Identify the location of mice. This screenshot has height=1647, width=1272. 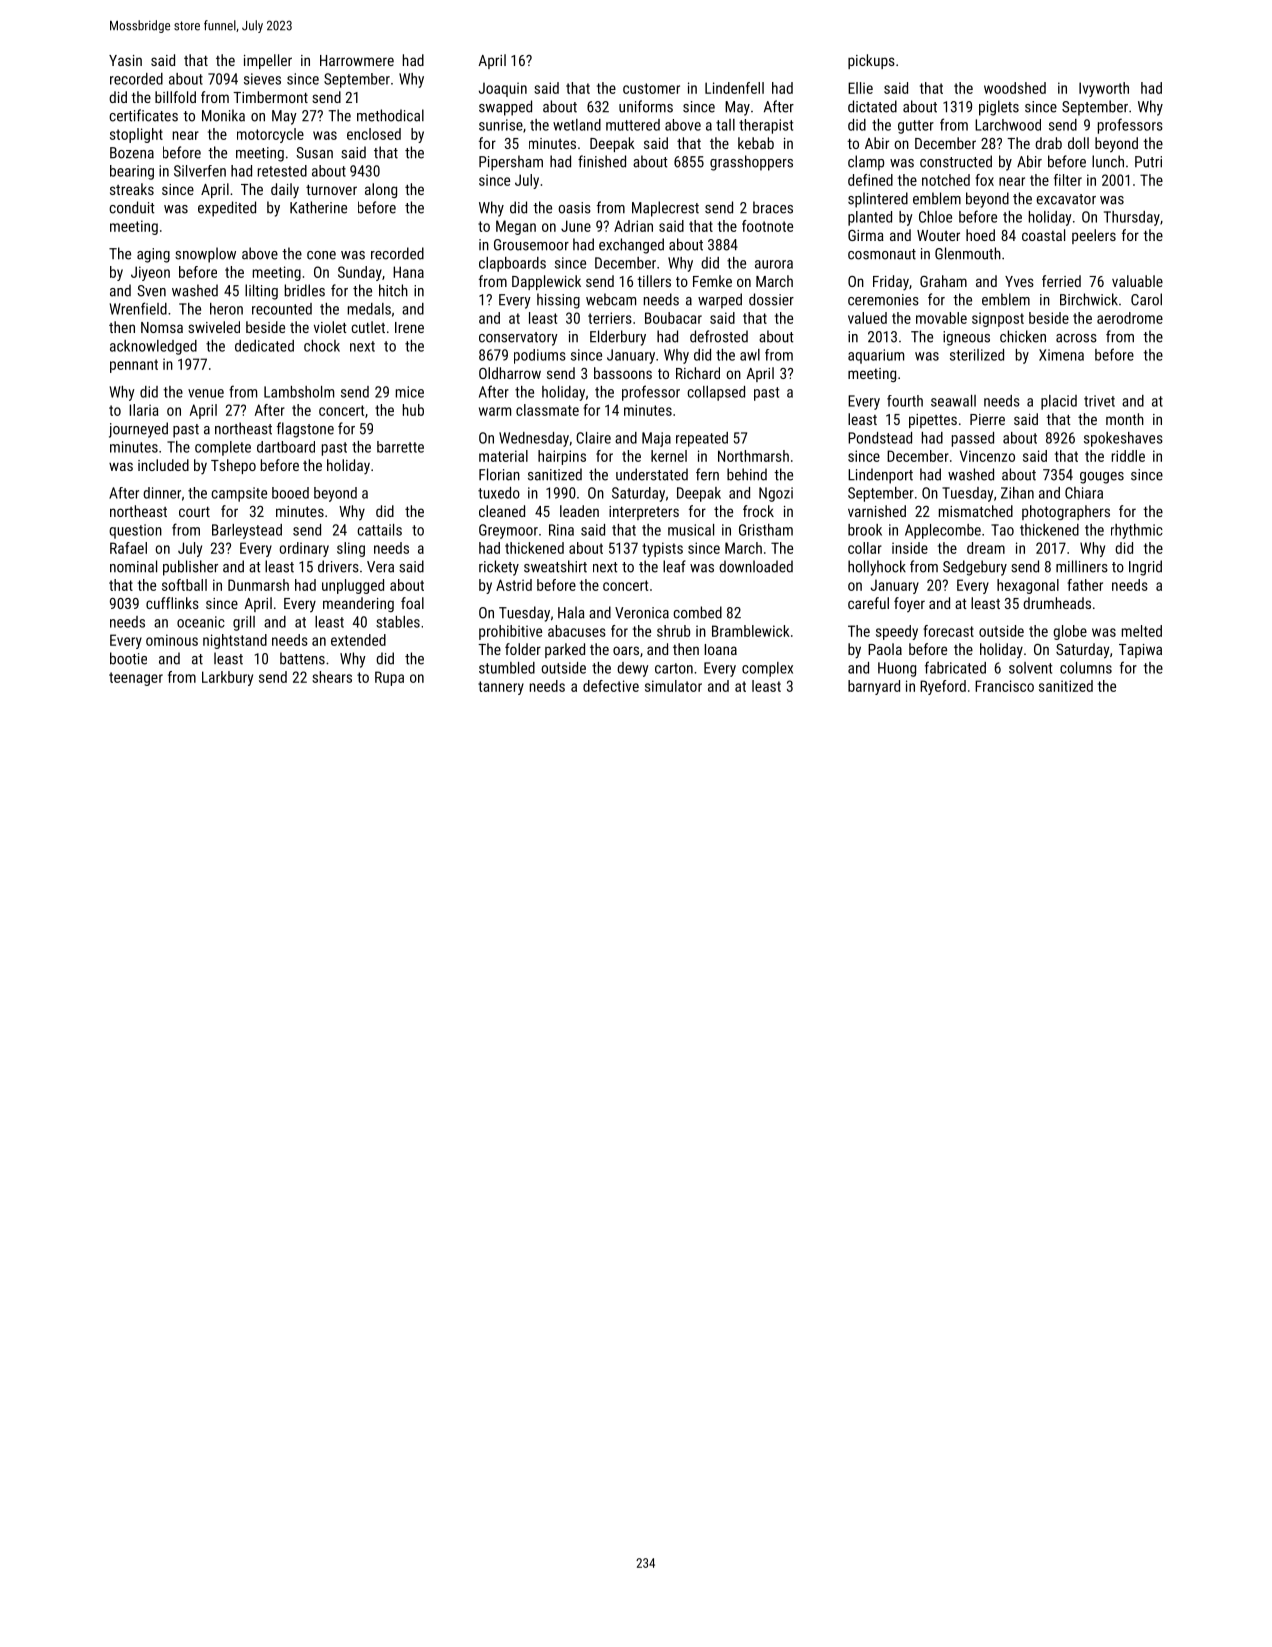
(410, 392).
